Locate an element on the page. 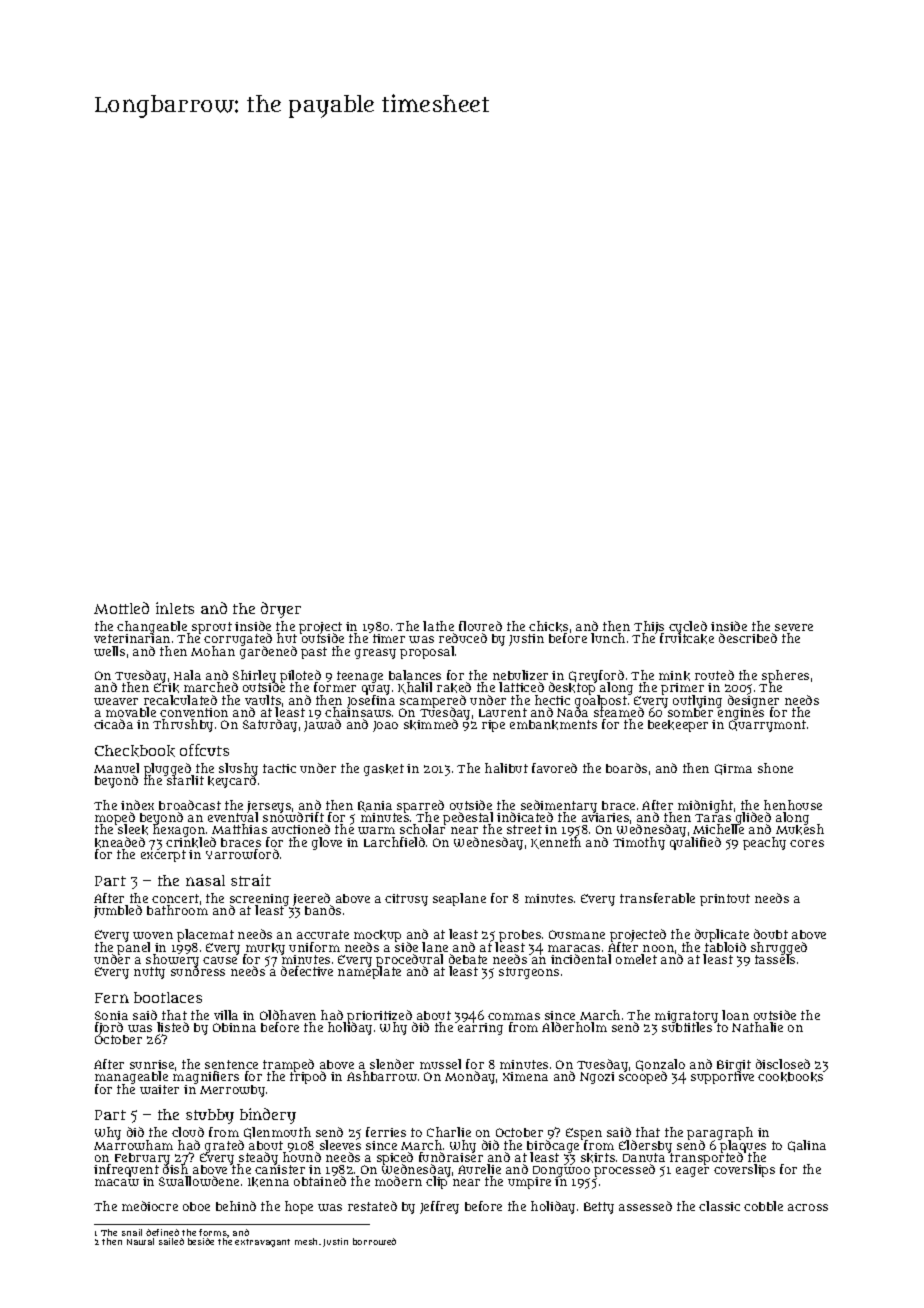 The height and width of the image is (1308, 924). Jeffrey is located at coordinates (439, 1207).
